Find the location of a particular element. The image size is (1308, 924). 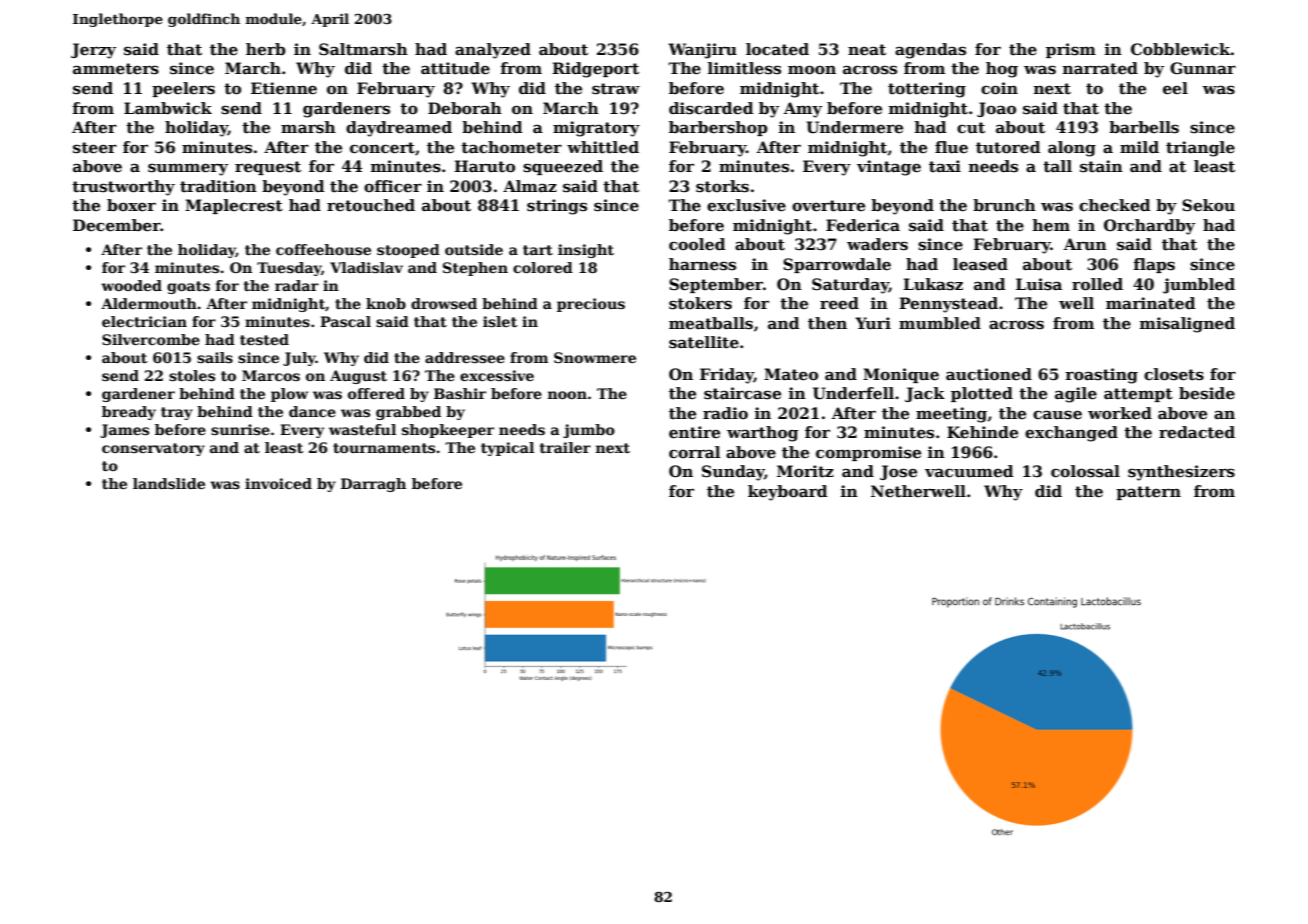

tachometer is located at coordinates (511, 147).
